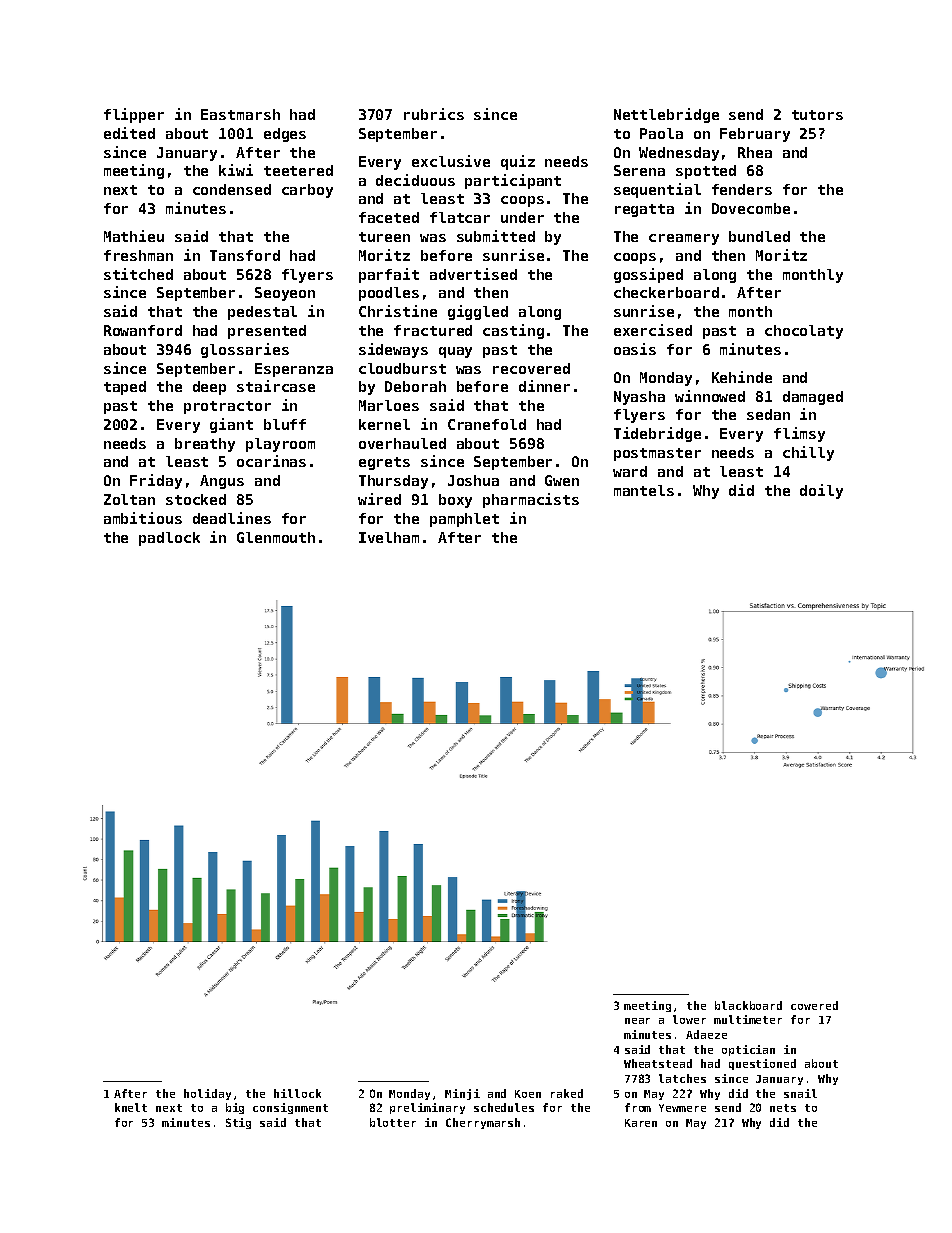 This screenshot has width=952, height=1233. Describe the element at coordinates (169, 539) in the screenshot. I see `padlock` at that location.
